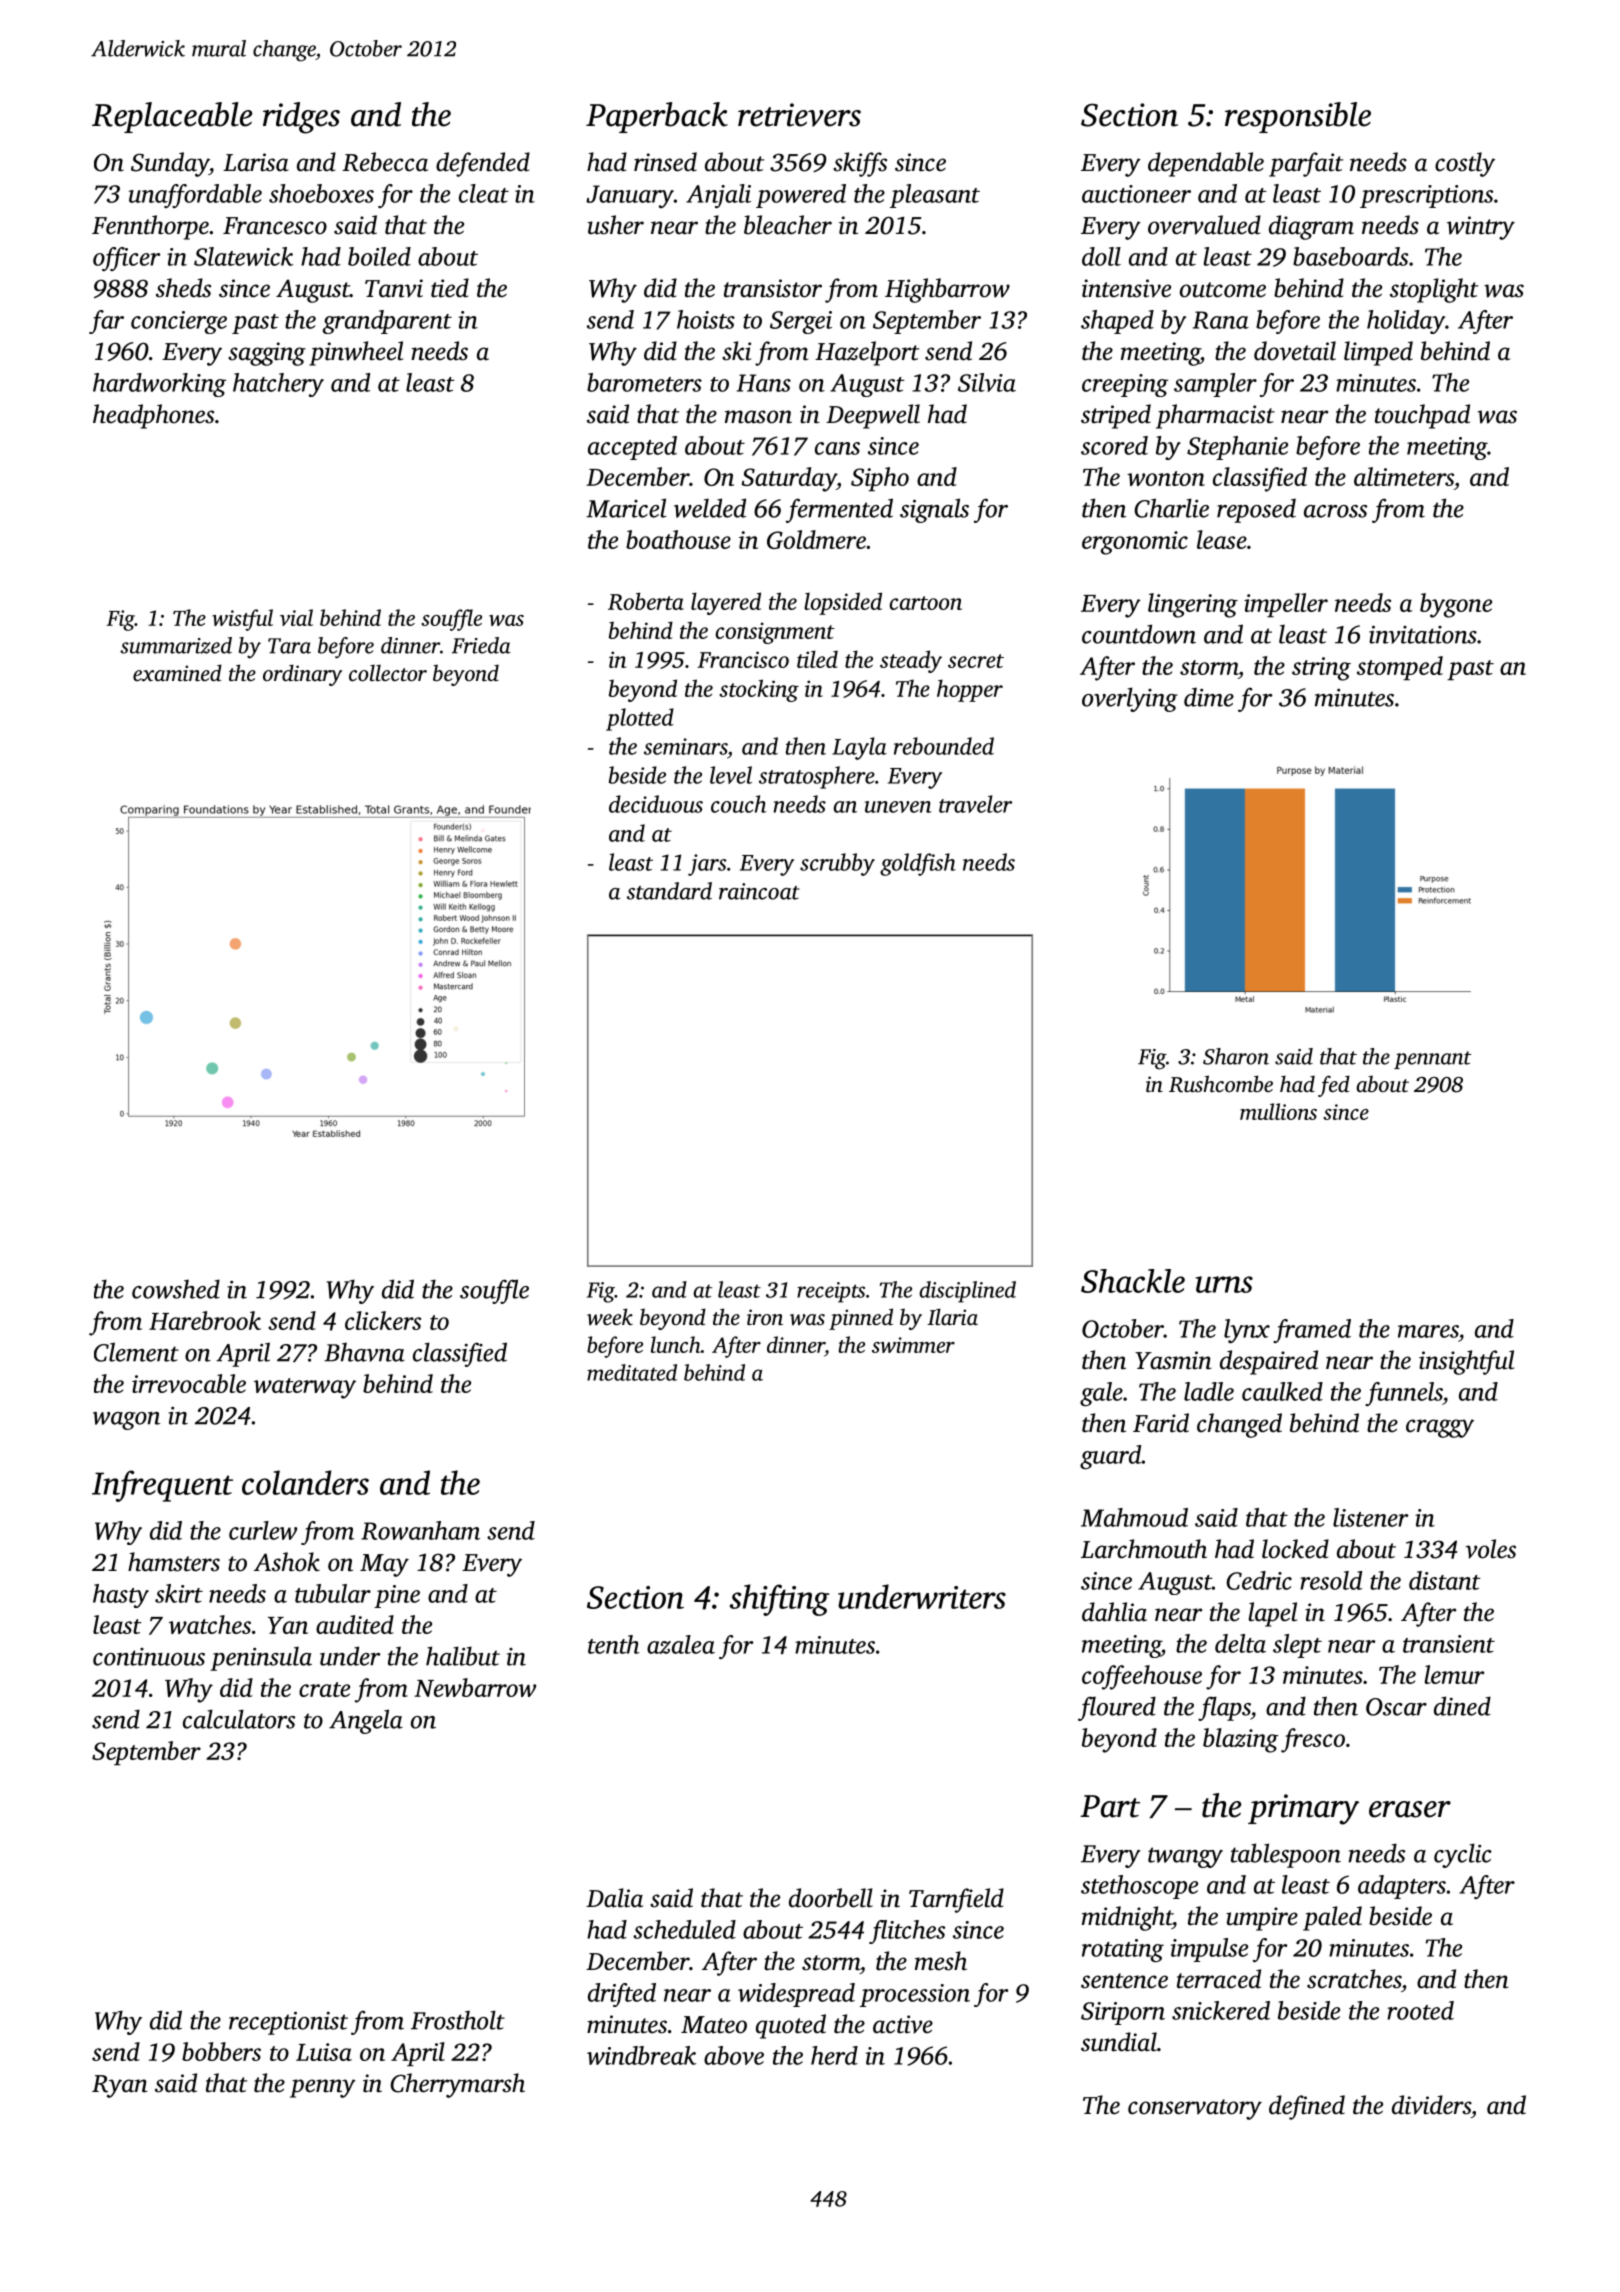 The image size is (1620, 2292). Describe the element at coordinates (1110, 1806) in the page. I see `Part` at that location.
